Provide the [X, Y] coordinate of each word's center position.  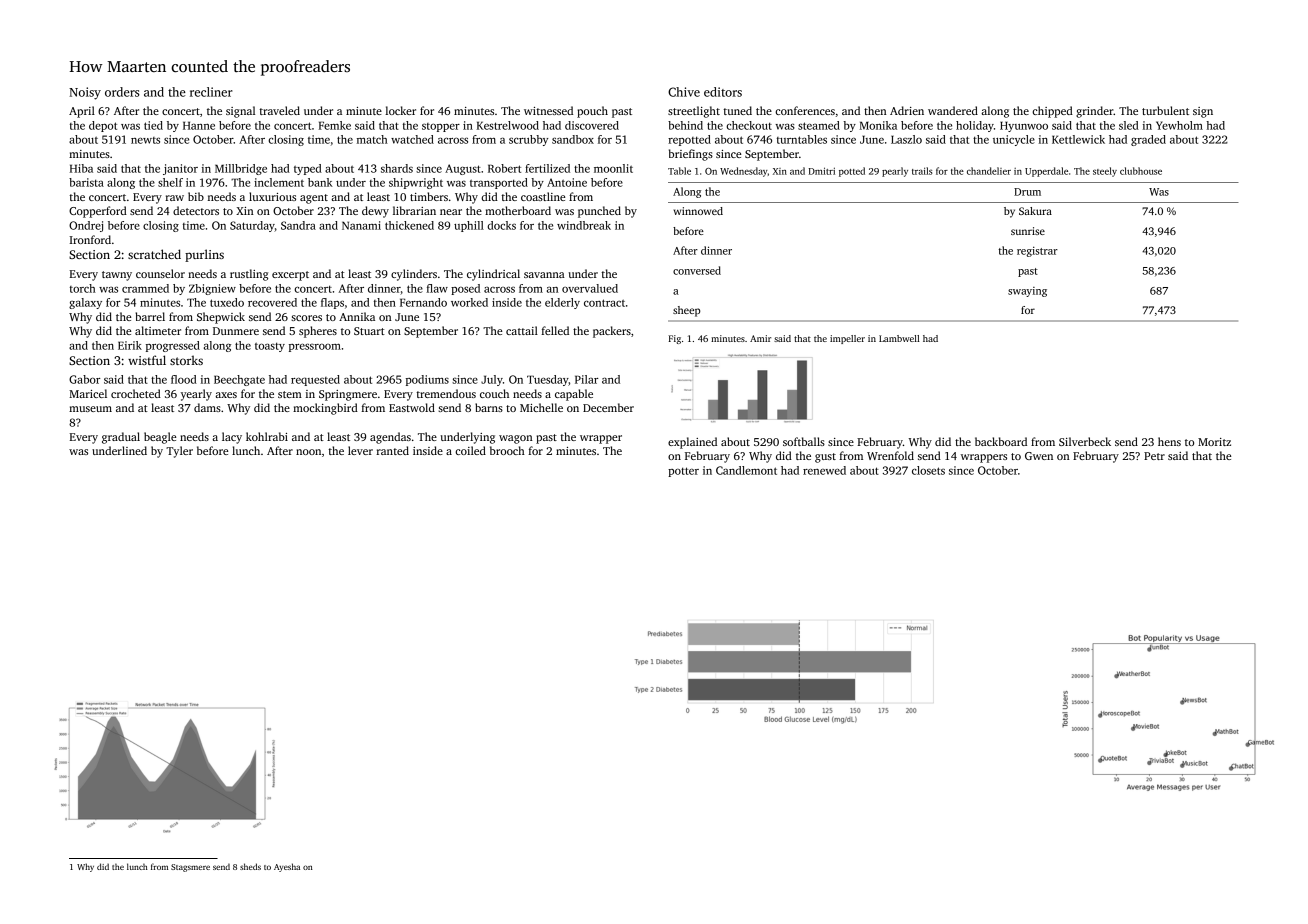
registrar [1037, 251]
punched [599, 212]
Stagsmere [190, 868]
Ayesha [287, 867]
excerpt [290, 276]
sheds [250, 866]
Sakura [1035, 211]
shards [397, 168]
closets [928, 470]
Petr [1154, 456]
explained [692, 443]
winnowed [698, 211]
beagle [160, 438]
